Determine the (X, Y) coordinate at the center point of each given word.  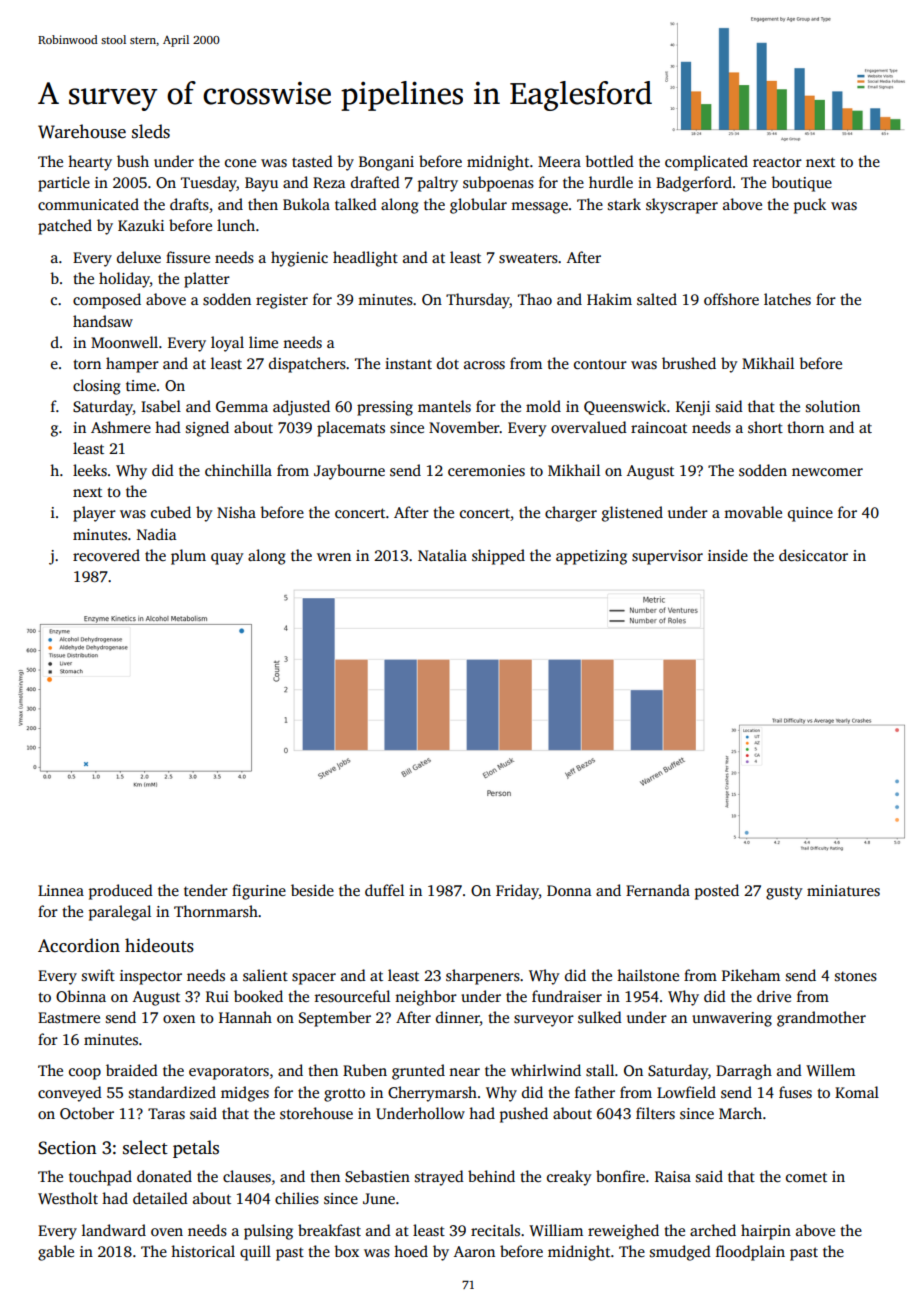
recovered (106, 555)
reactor (777, 162)
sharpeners (483, 977)
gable (56, 1253)
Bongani (386, 163)
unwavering (732, 1019)
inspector (151, 977)
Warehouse (82, 131)
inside (728, 555)
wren (334, 557)
